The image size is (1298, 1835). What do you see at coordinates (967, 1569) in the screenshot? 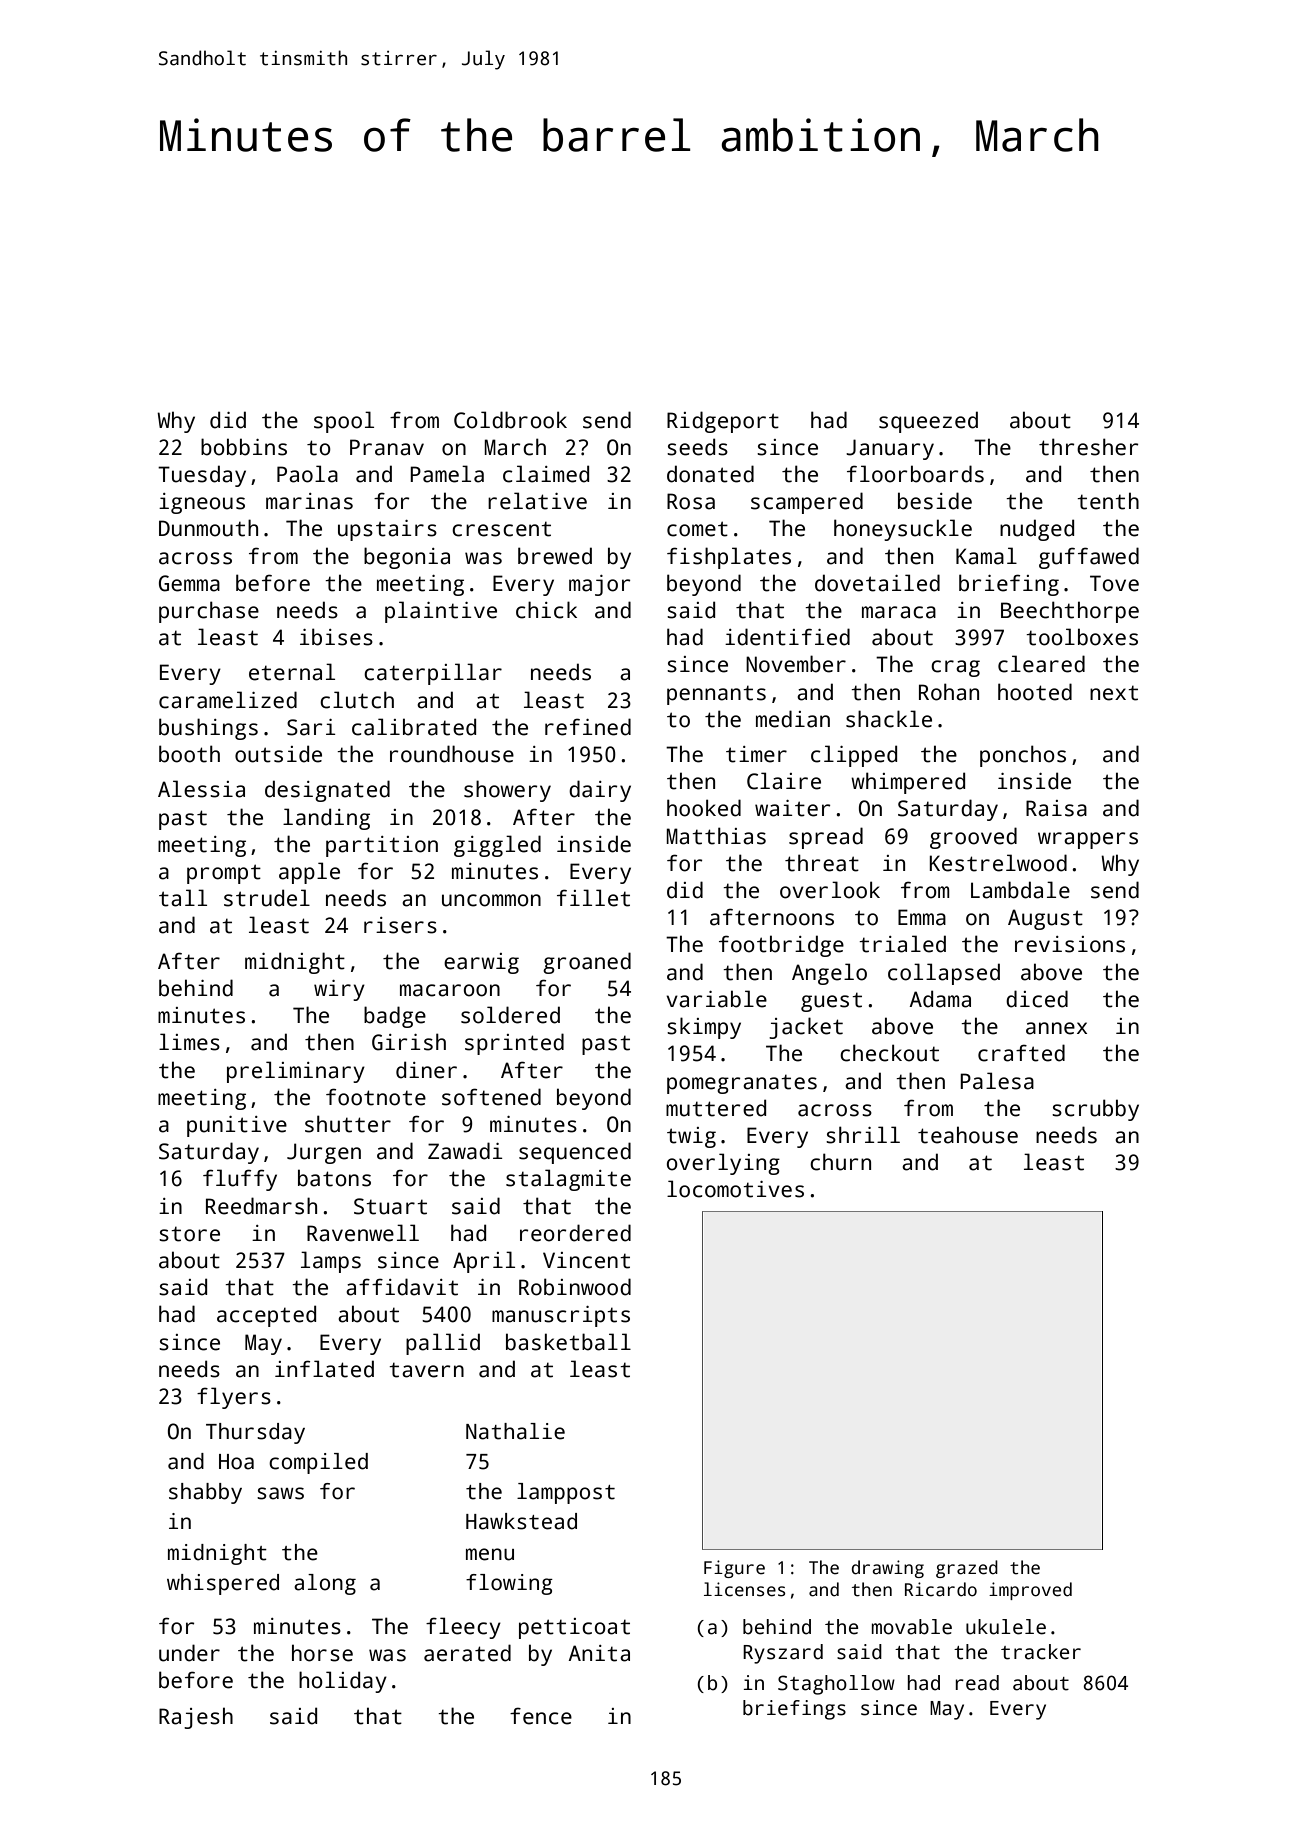
I see `grazed` at bounding box center [967, 1569].
